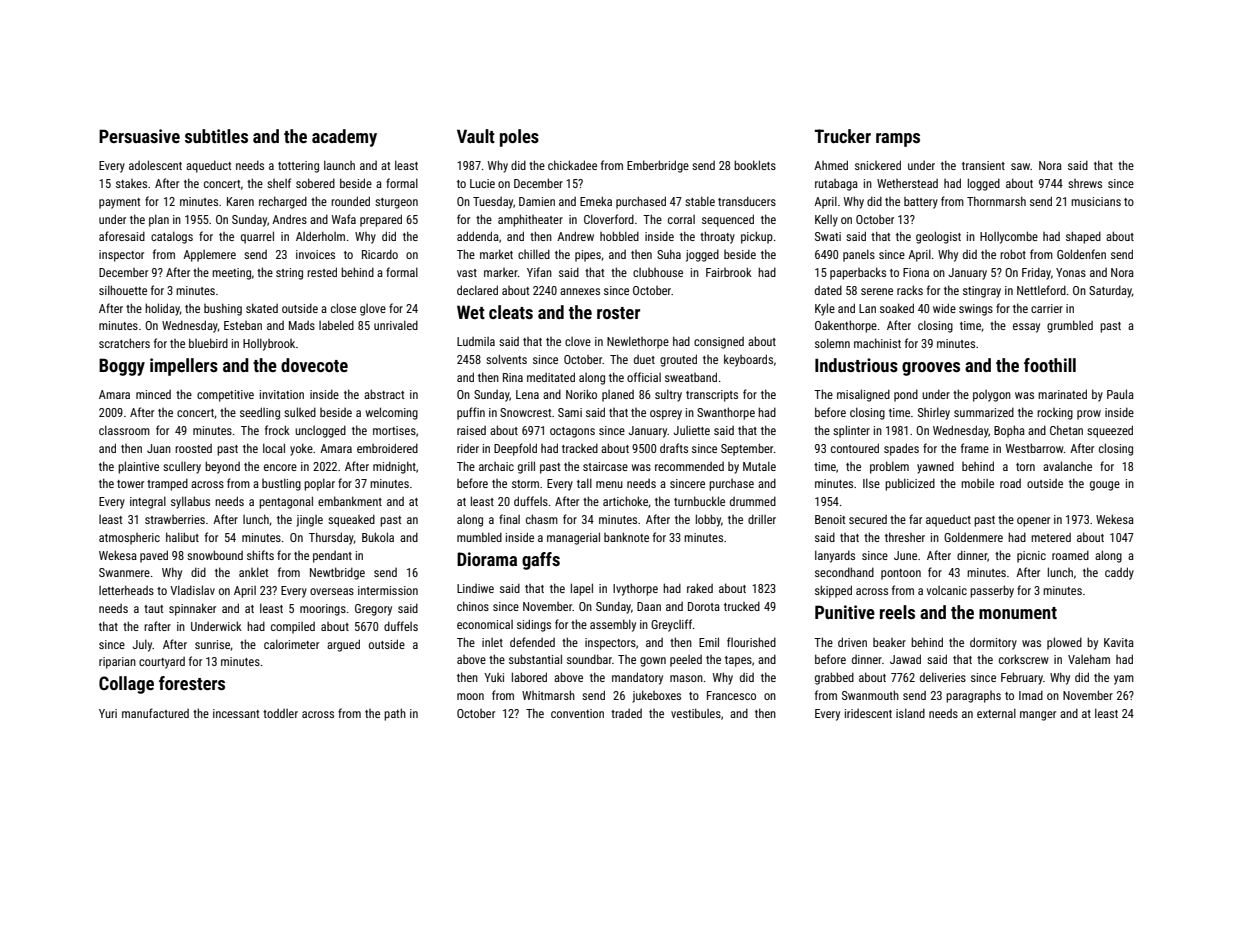 This image has width=1233, height=952. Describe the element at coordinates (577, 713) in the image. I see `convention` at that location.
